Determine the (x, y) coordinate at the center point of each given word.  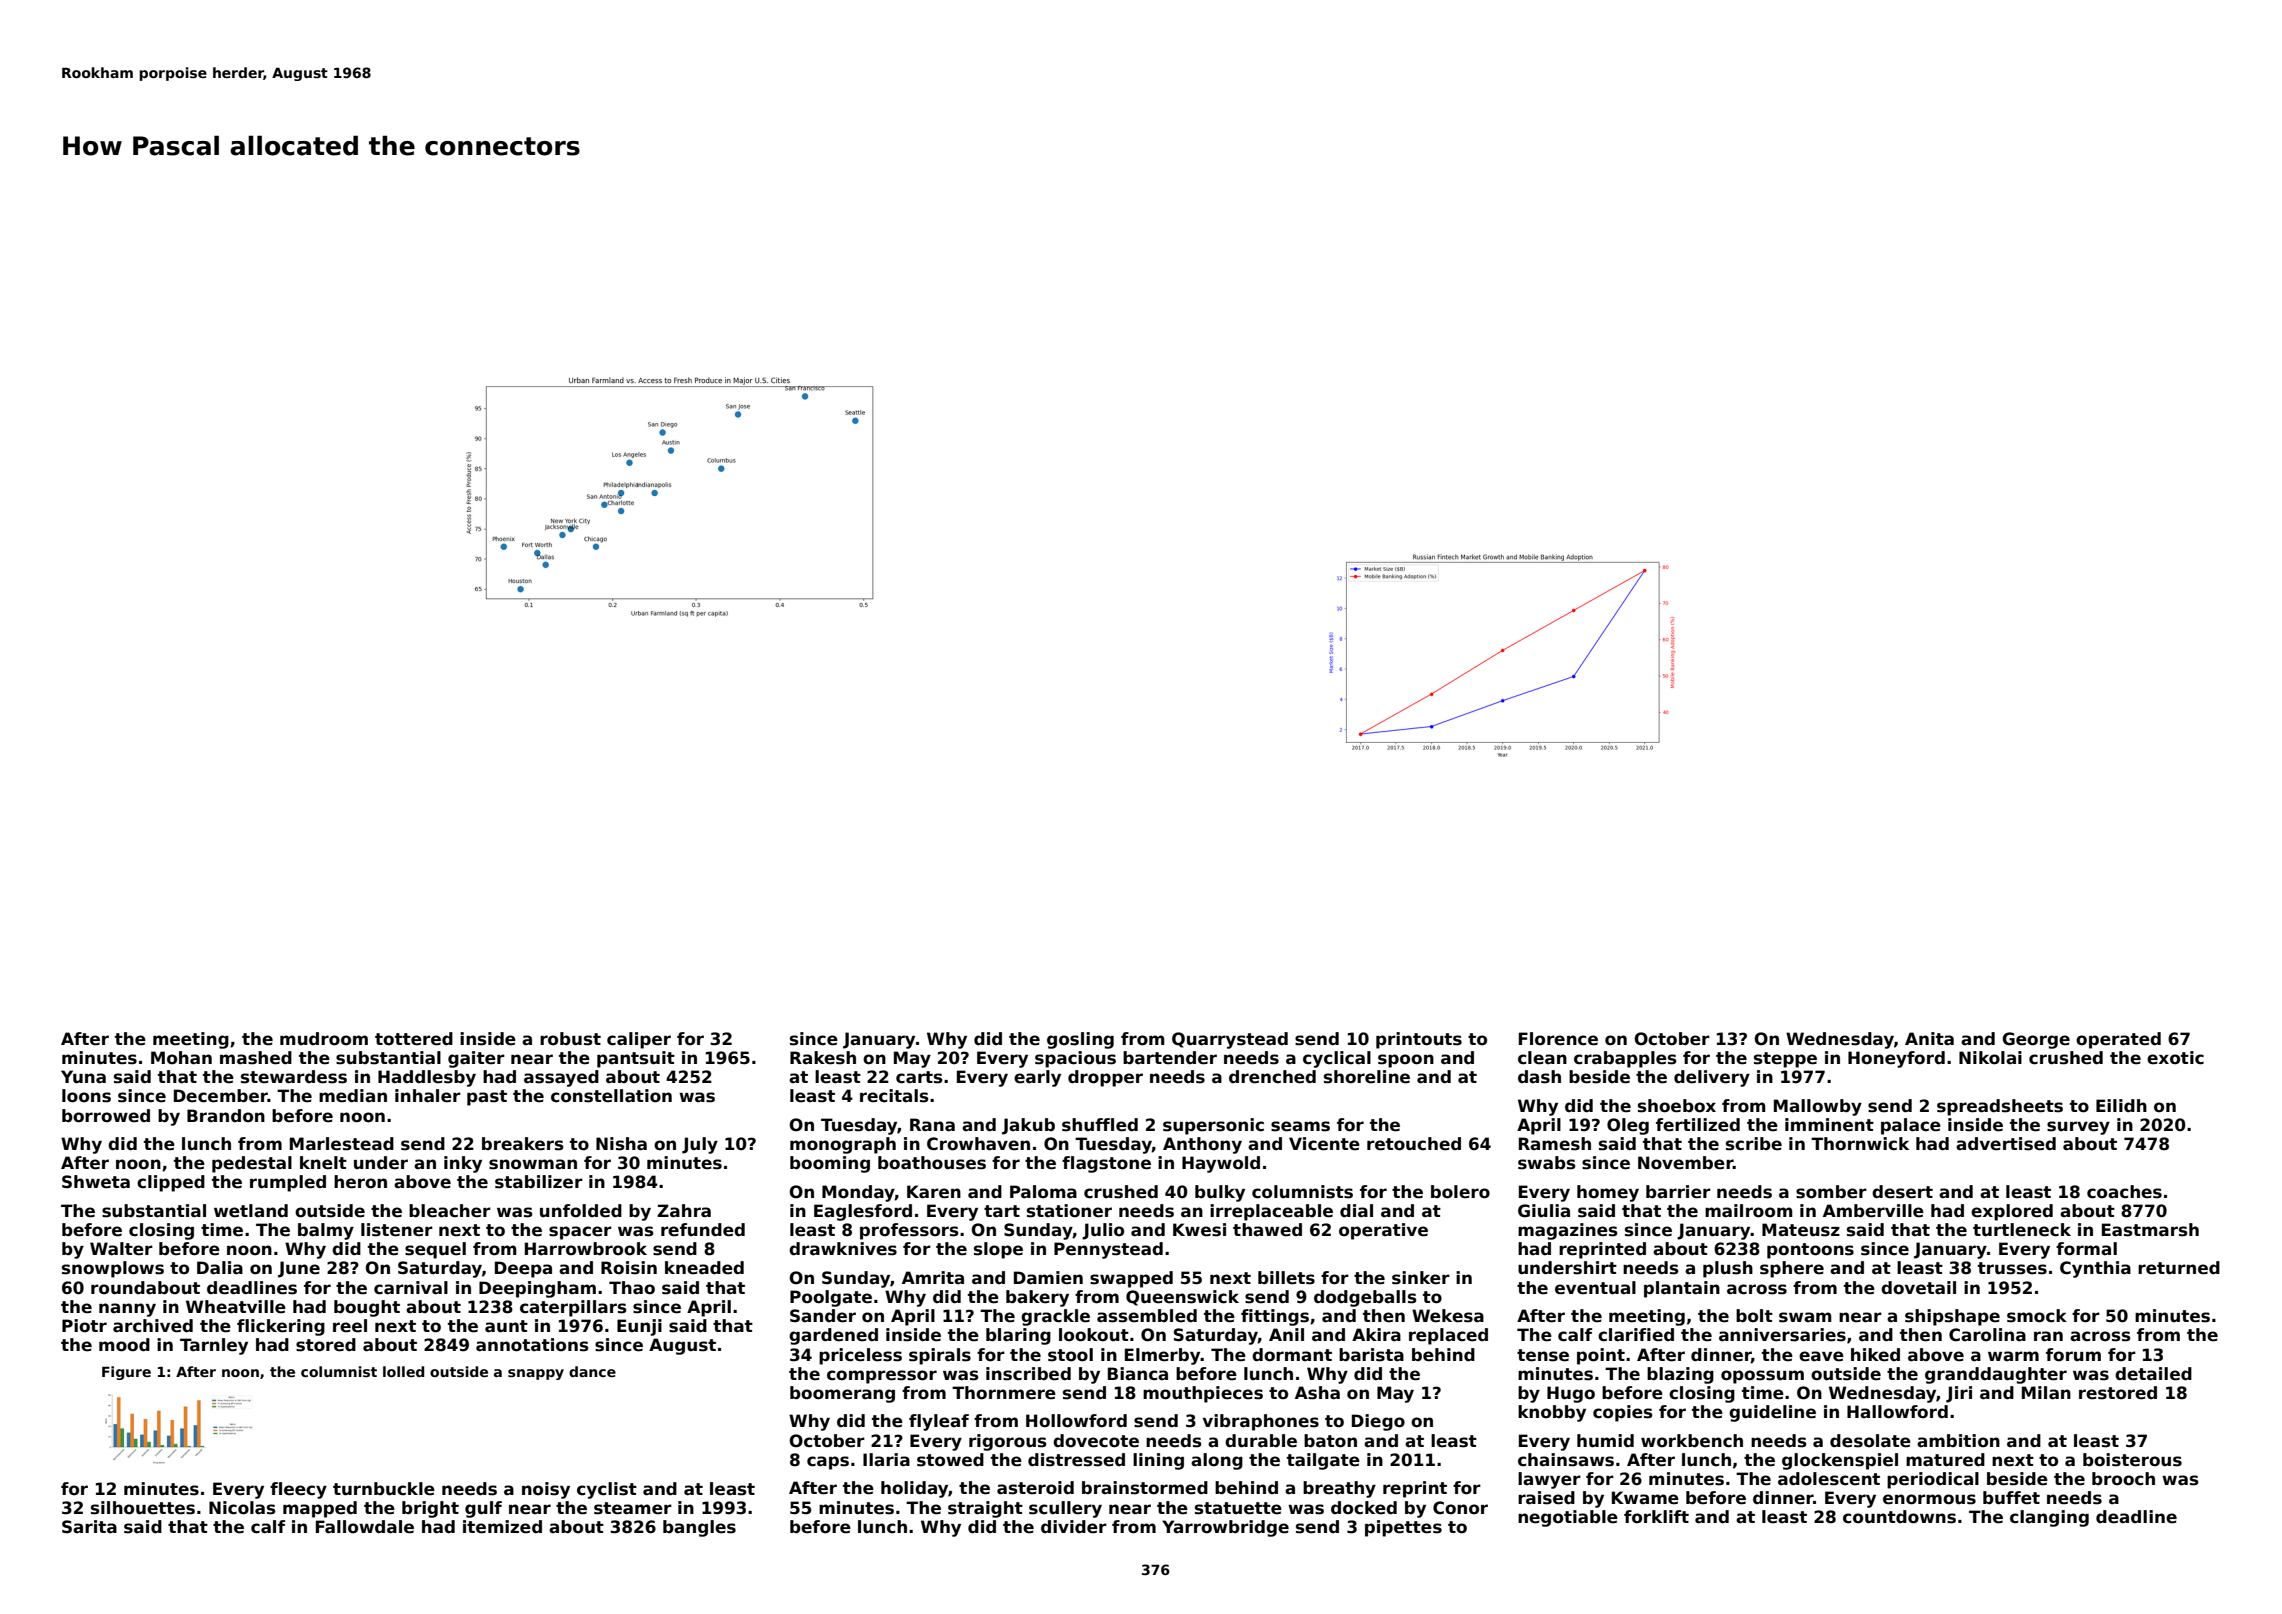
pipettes (1403, 1528)
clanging (2049, 1518)
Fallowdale (365, 1527)
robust (570, 1039)
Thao (632, 1288)
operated (2118, 1040)
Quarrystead (1230, 1040)
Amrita (933, 1277)
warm (2013, 1356)
